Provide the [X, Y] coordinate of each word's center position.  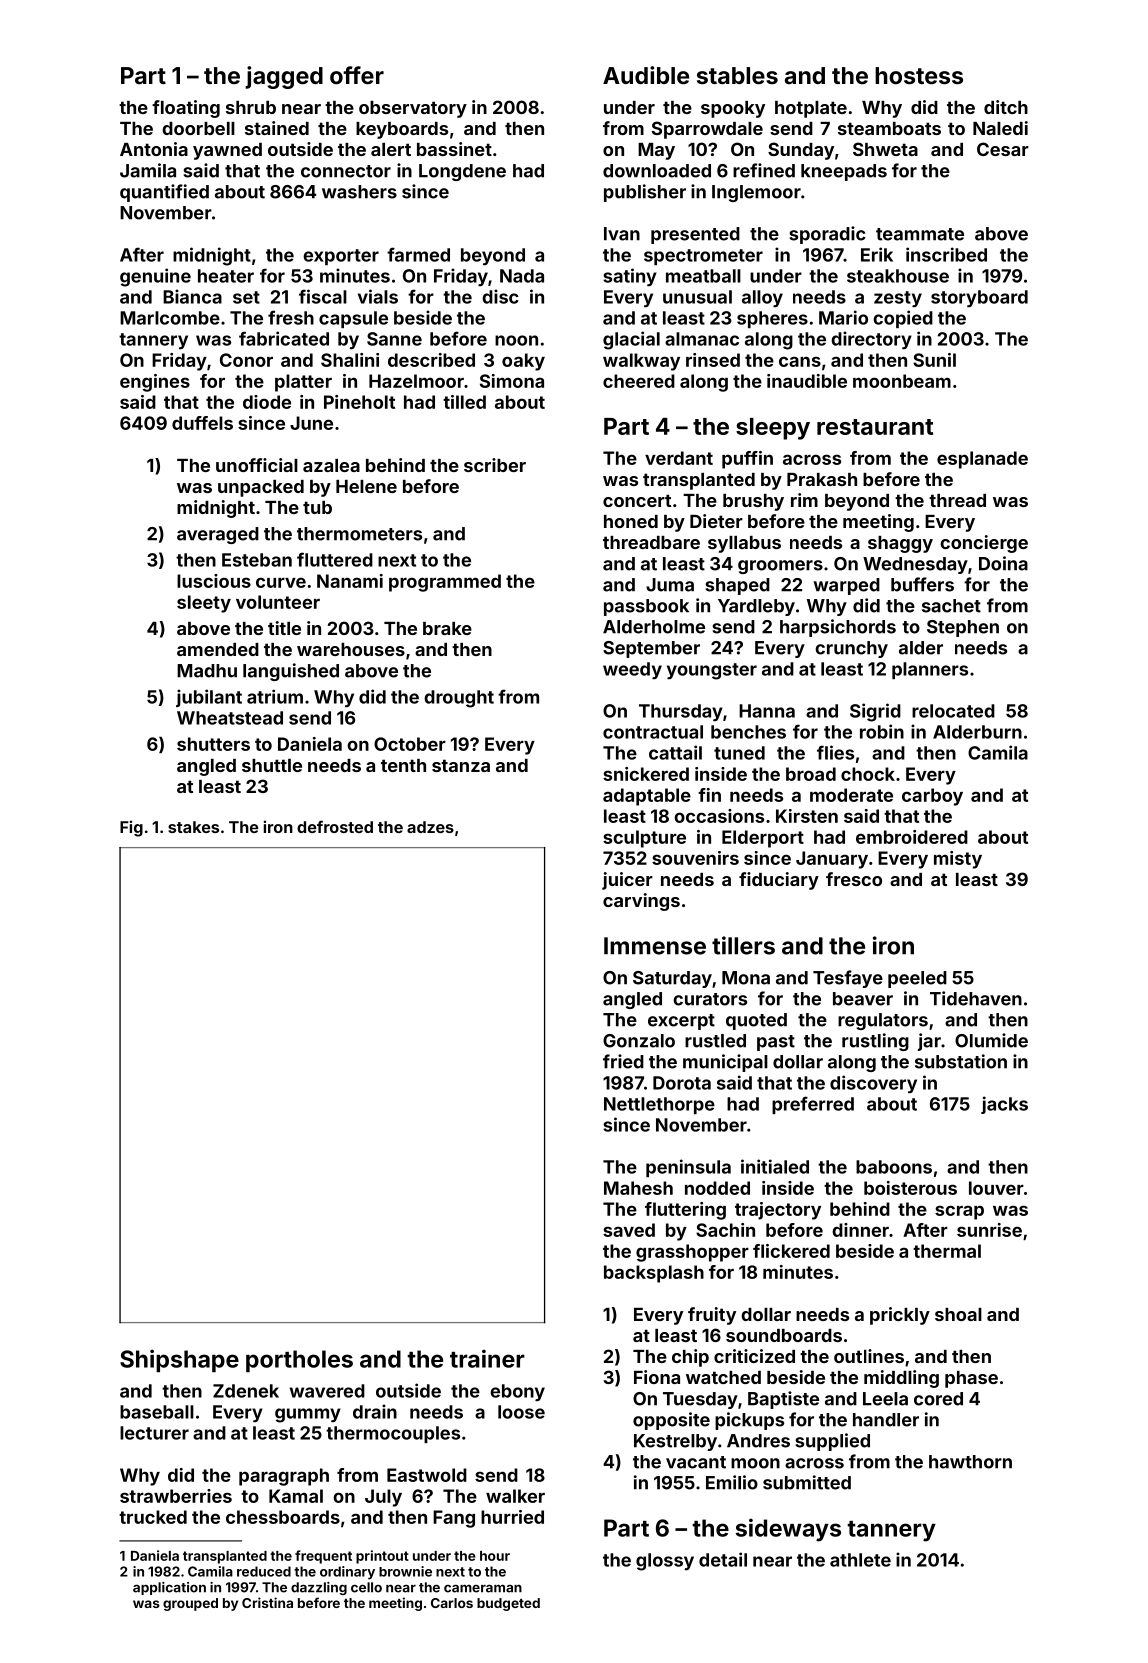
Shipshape [179, 1360]
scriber [495, 465]
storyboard [979, 299]
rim [804, 500]
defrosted [335, 826]
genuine [155, 277]
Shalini [350, 360]
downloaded [657, 171]
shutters [213, 744]
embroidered [912, 837]
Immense [655, 946]
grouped [190, 1604]
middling [901, 1379]
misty [958, 860]
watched [723, 1377]
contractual [653, 732]
